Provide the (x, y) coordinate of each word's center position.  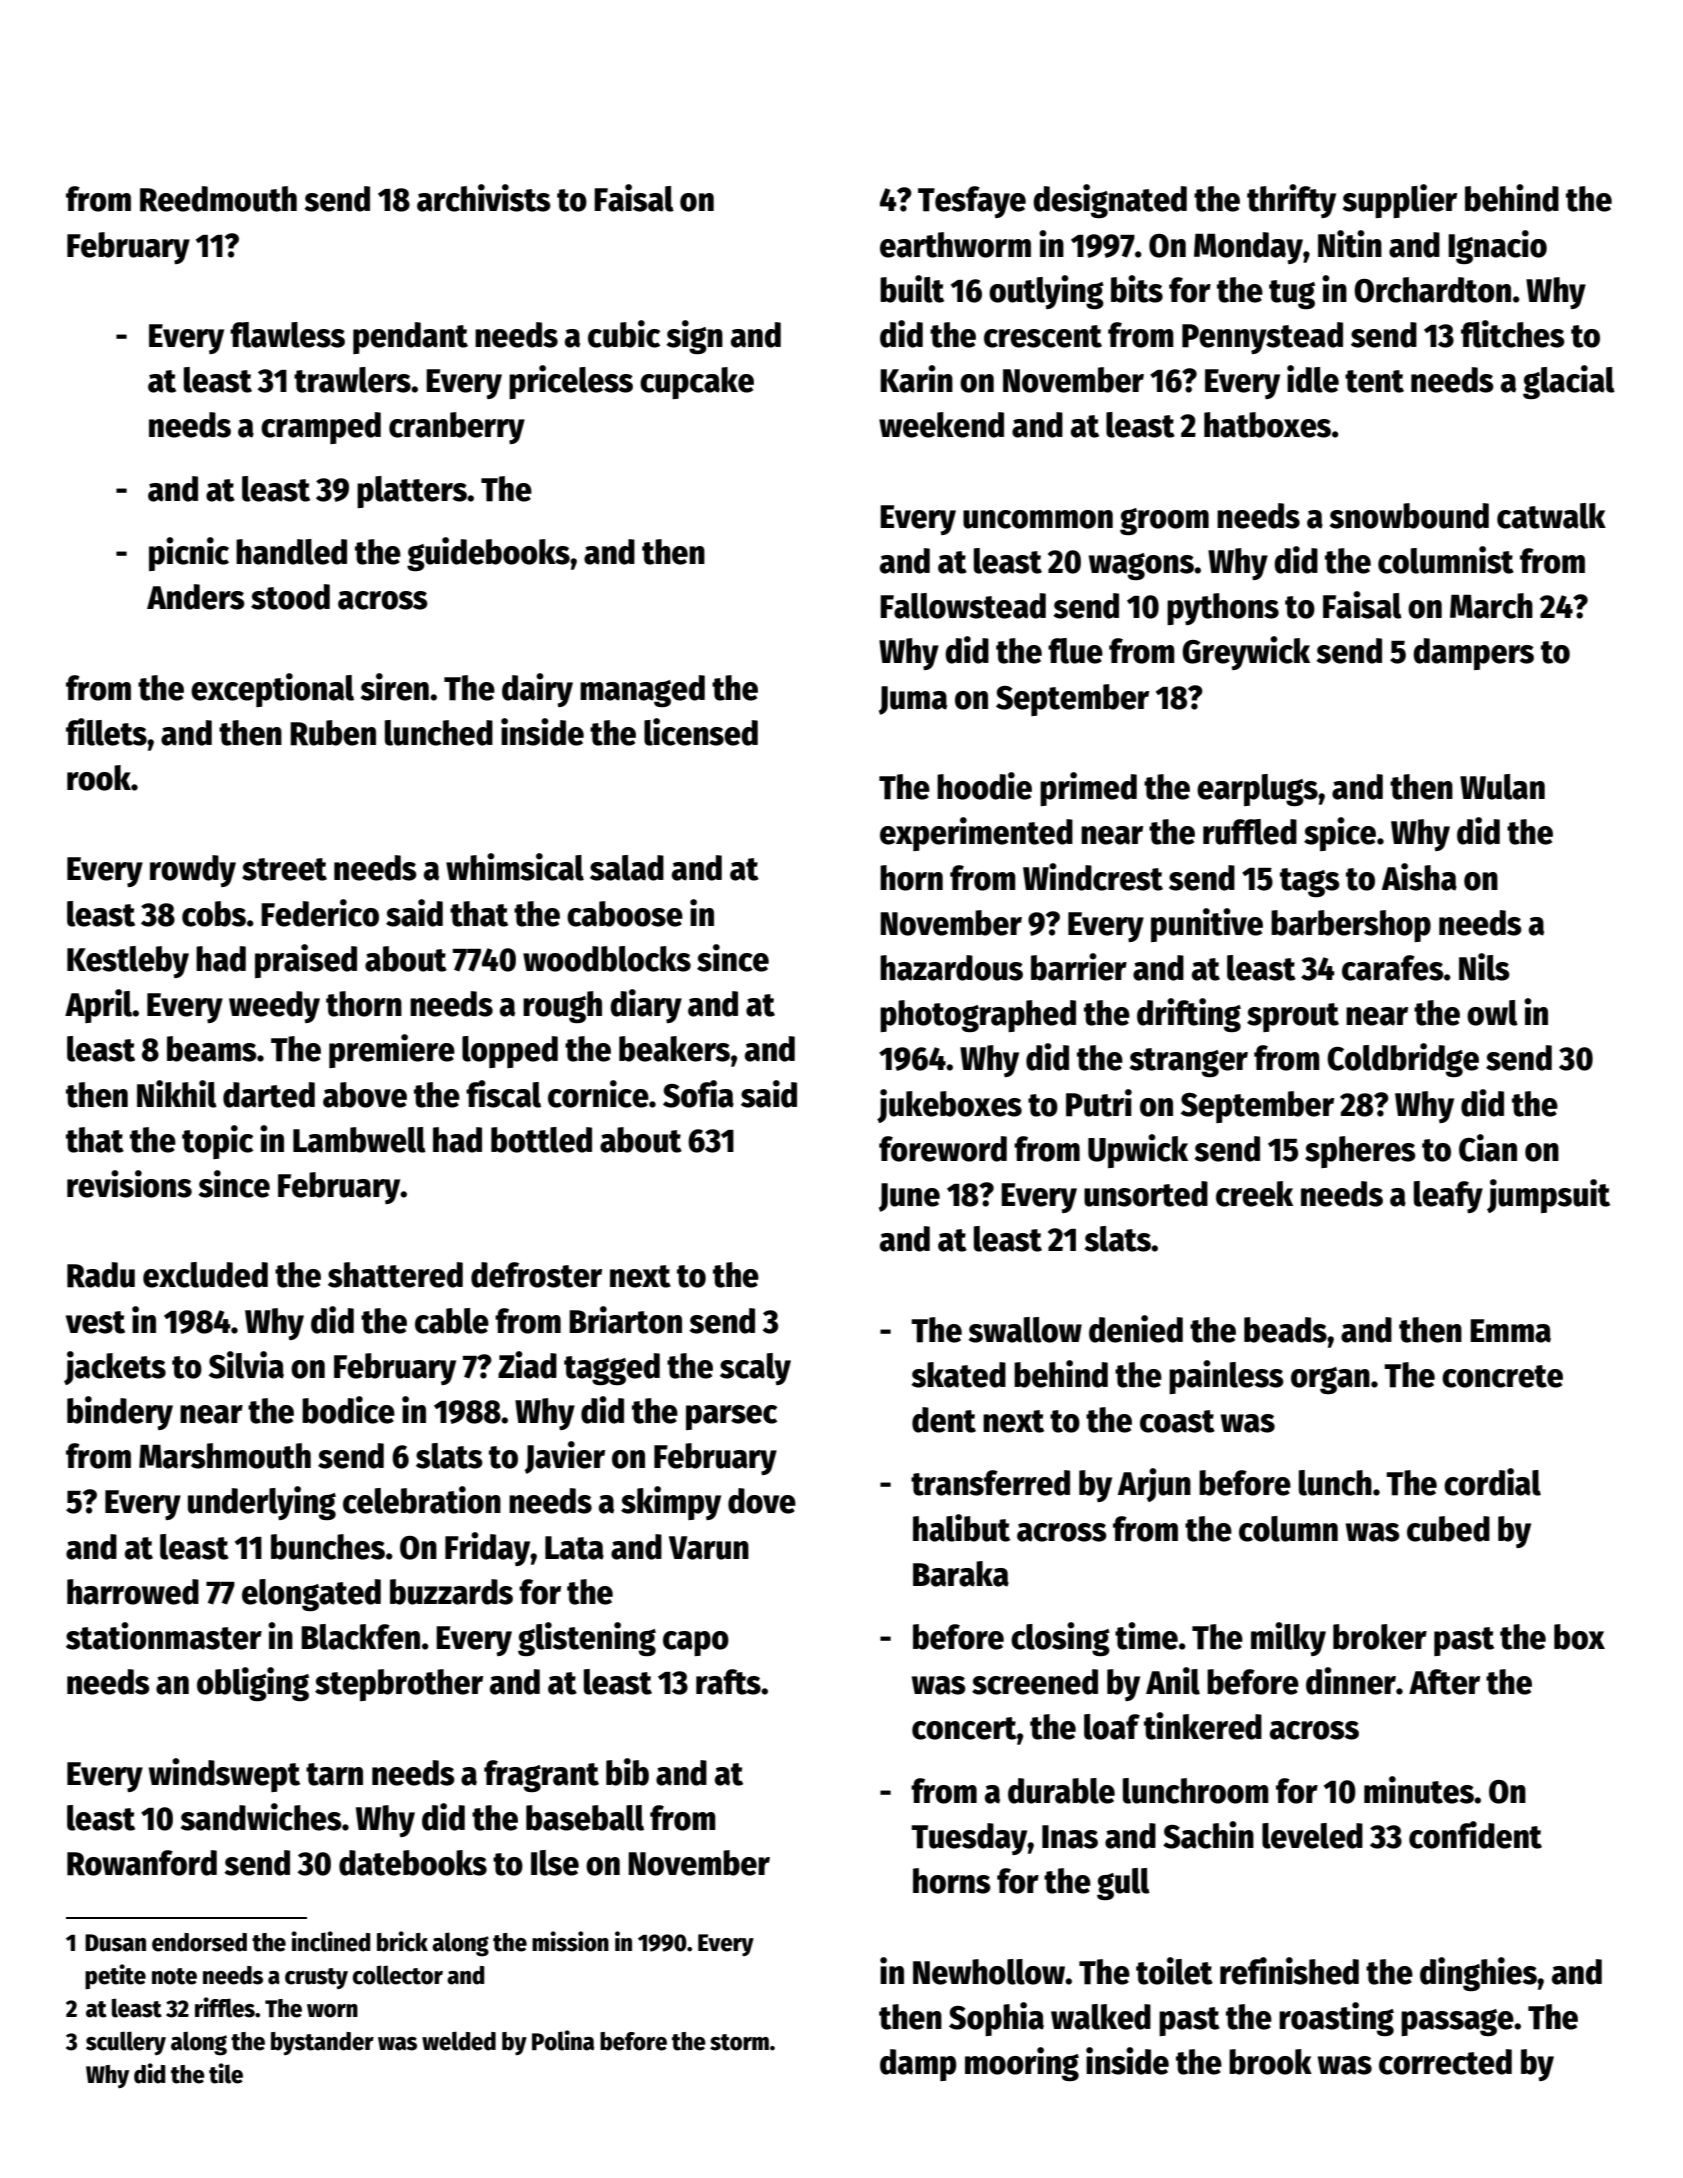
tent (1374, 381)
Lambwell (359, 1140)
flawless (287, 335)
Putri (1099, 1103)
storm (739, 2042)
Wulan (1502, 787)
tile (226, 2073)
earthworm (955, 245)
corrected (1445, 2062)
